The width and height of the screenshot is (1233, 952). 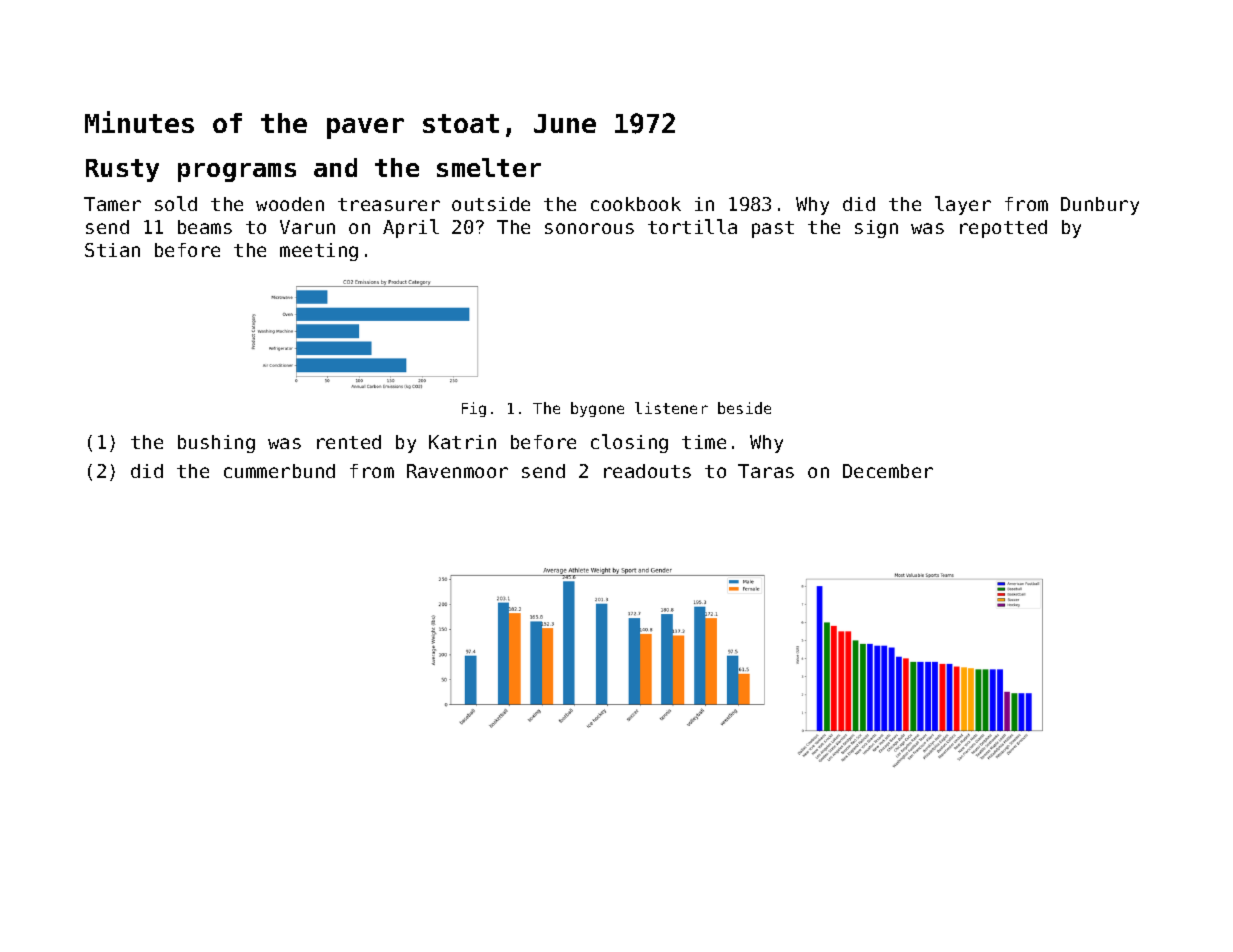 What do you see at coordinates (319, 252) in the screenshot?
I see `meeting` at bounding box center [319, 252].
